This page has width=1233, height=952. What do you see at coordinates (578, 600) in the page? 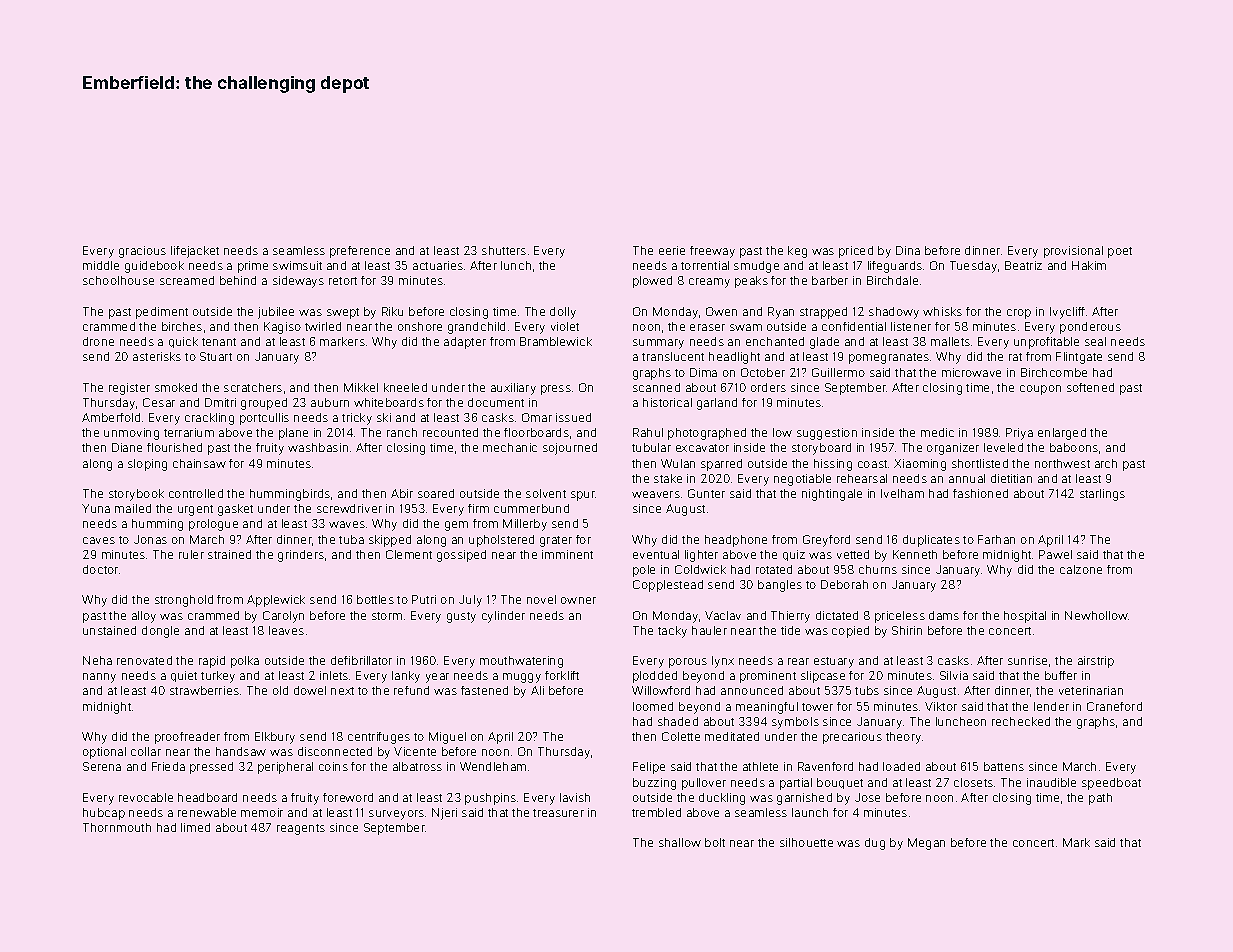
I see `owner` at bounding box center [578, 600].
